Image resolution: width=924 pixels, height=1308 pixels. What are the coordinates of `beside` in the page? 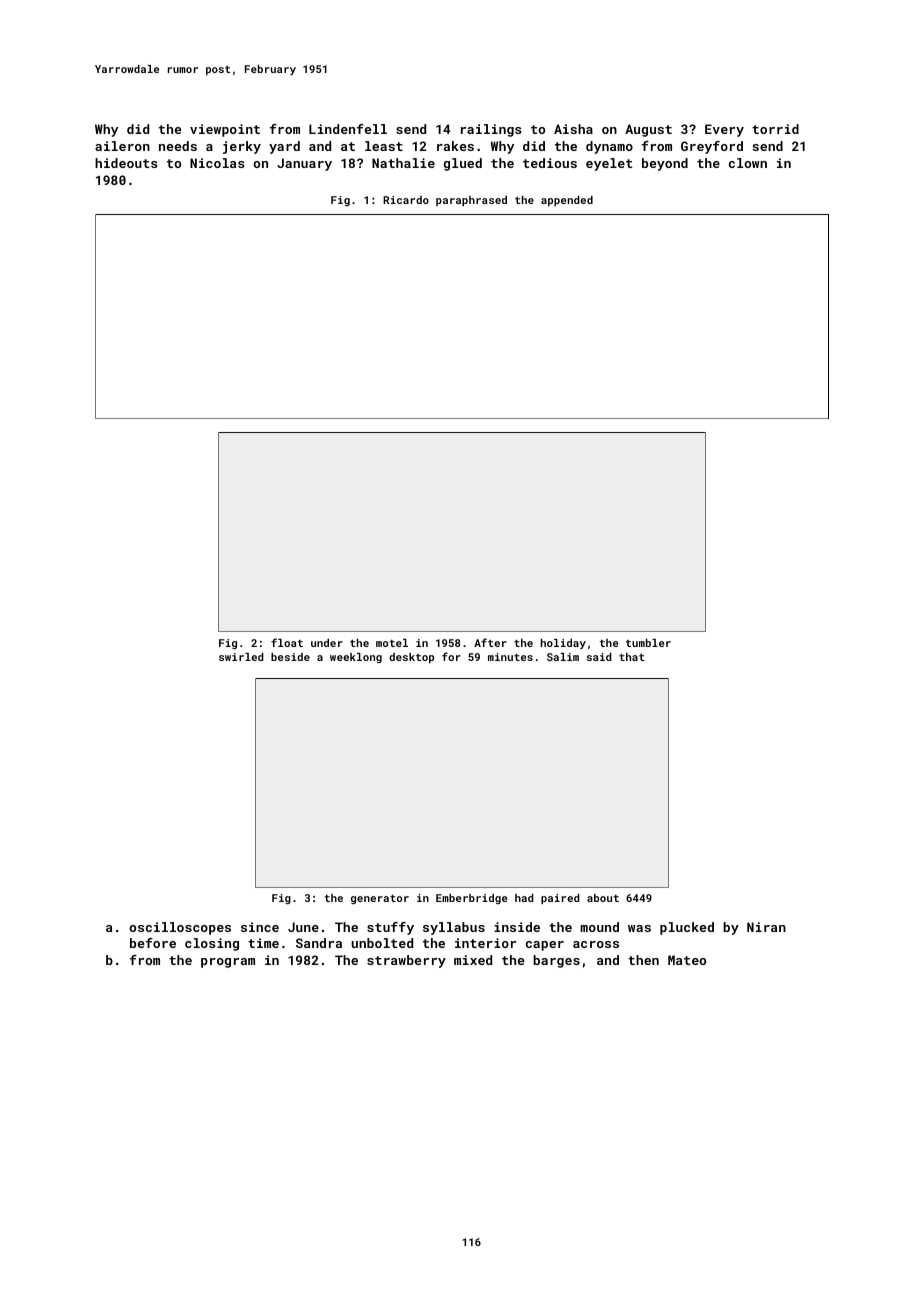 It's located at (290, 657).
